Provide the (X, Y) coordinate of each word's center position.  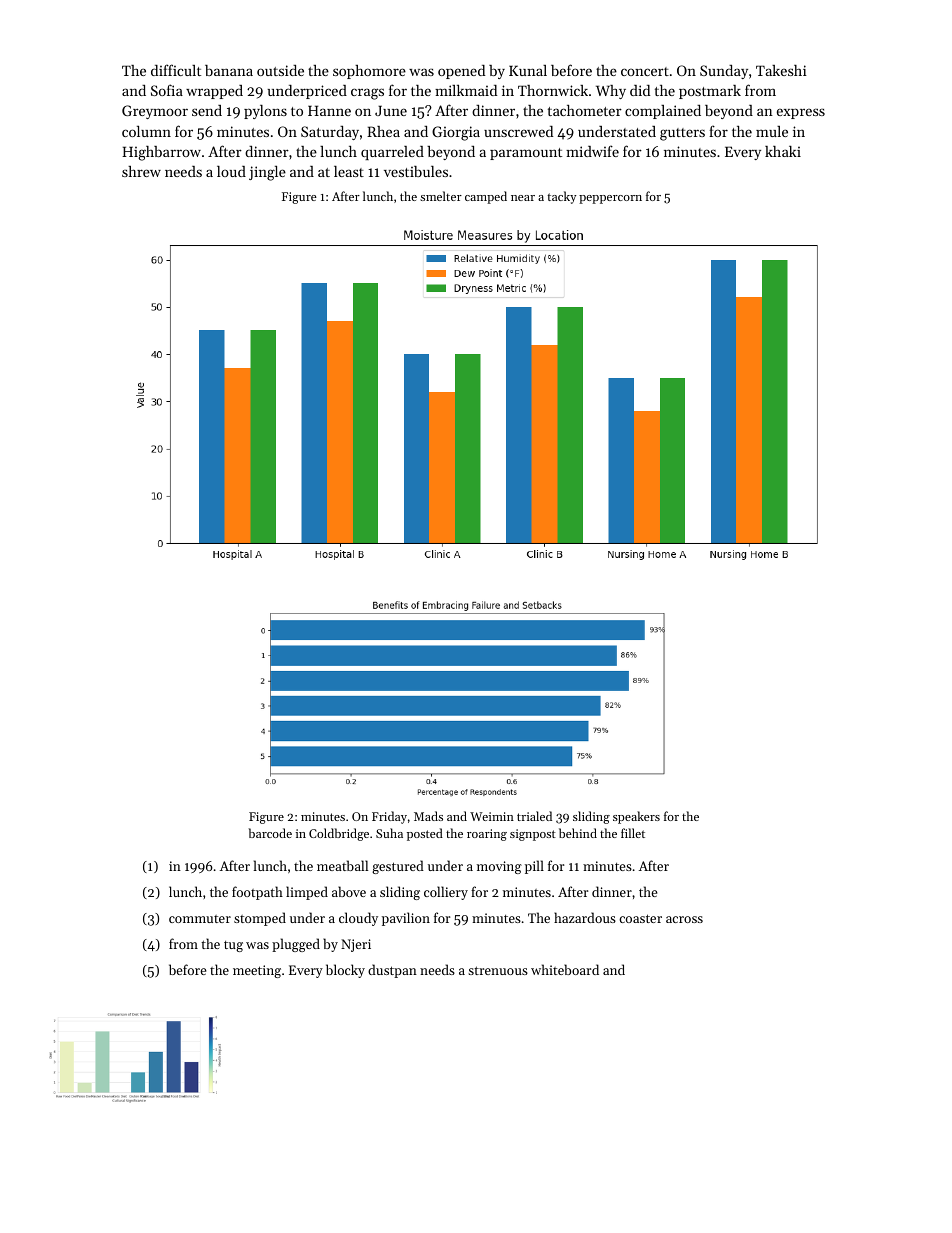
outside (280, 70)
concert (645, 71)
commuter (200, 919)
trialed (534, 816)
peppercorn (610, 199)
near (523, 198)
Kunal (528, 70)
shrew (141, 171)
